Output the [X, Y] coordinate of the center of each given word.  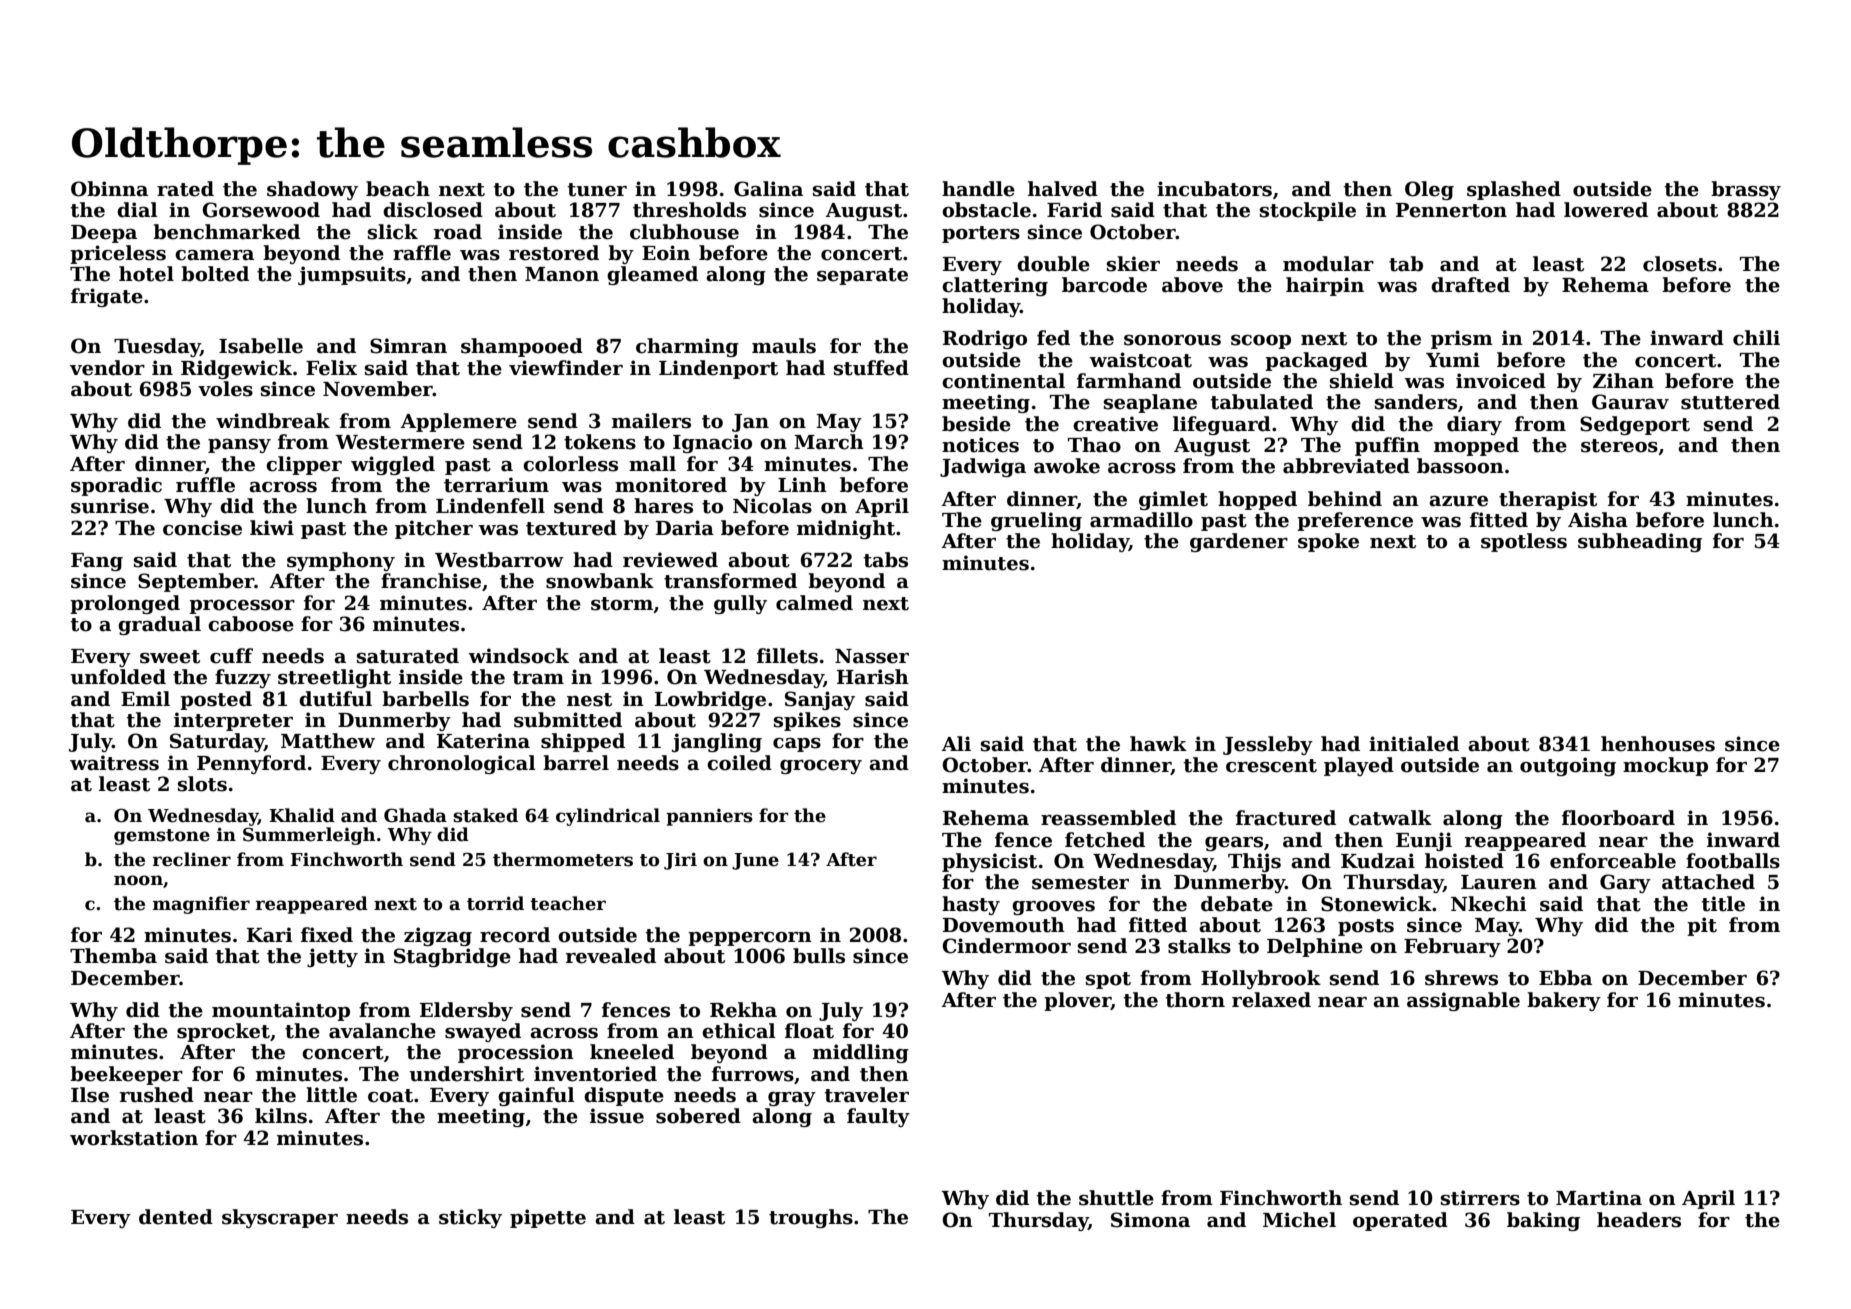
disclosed [433, 210]
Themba [113, 956]
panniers [709, 817]
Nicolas [772, 506]
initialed [1414, 744]
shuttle [1116, 1198]
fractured [1286, 818]
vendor [107, 368]
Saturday [217, 742]
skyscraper [280, 1218]
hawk [1158, 744]
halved [1063, 189]
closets [1680, 264]
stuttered [1730, 402]
